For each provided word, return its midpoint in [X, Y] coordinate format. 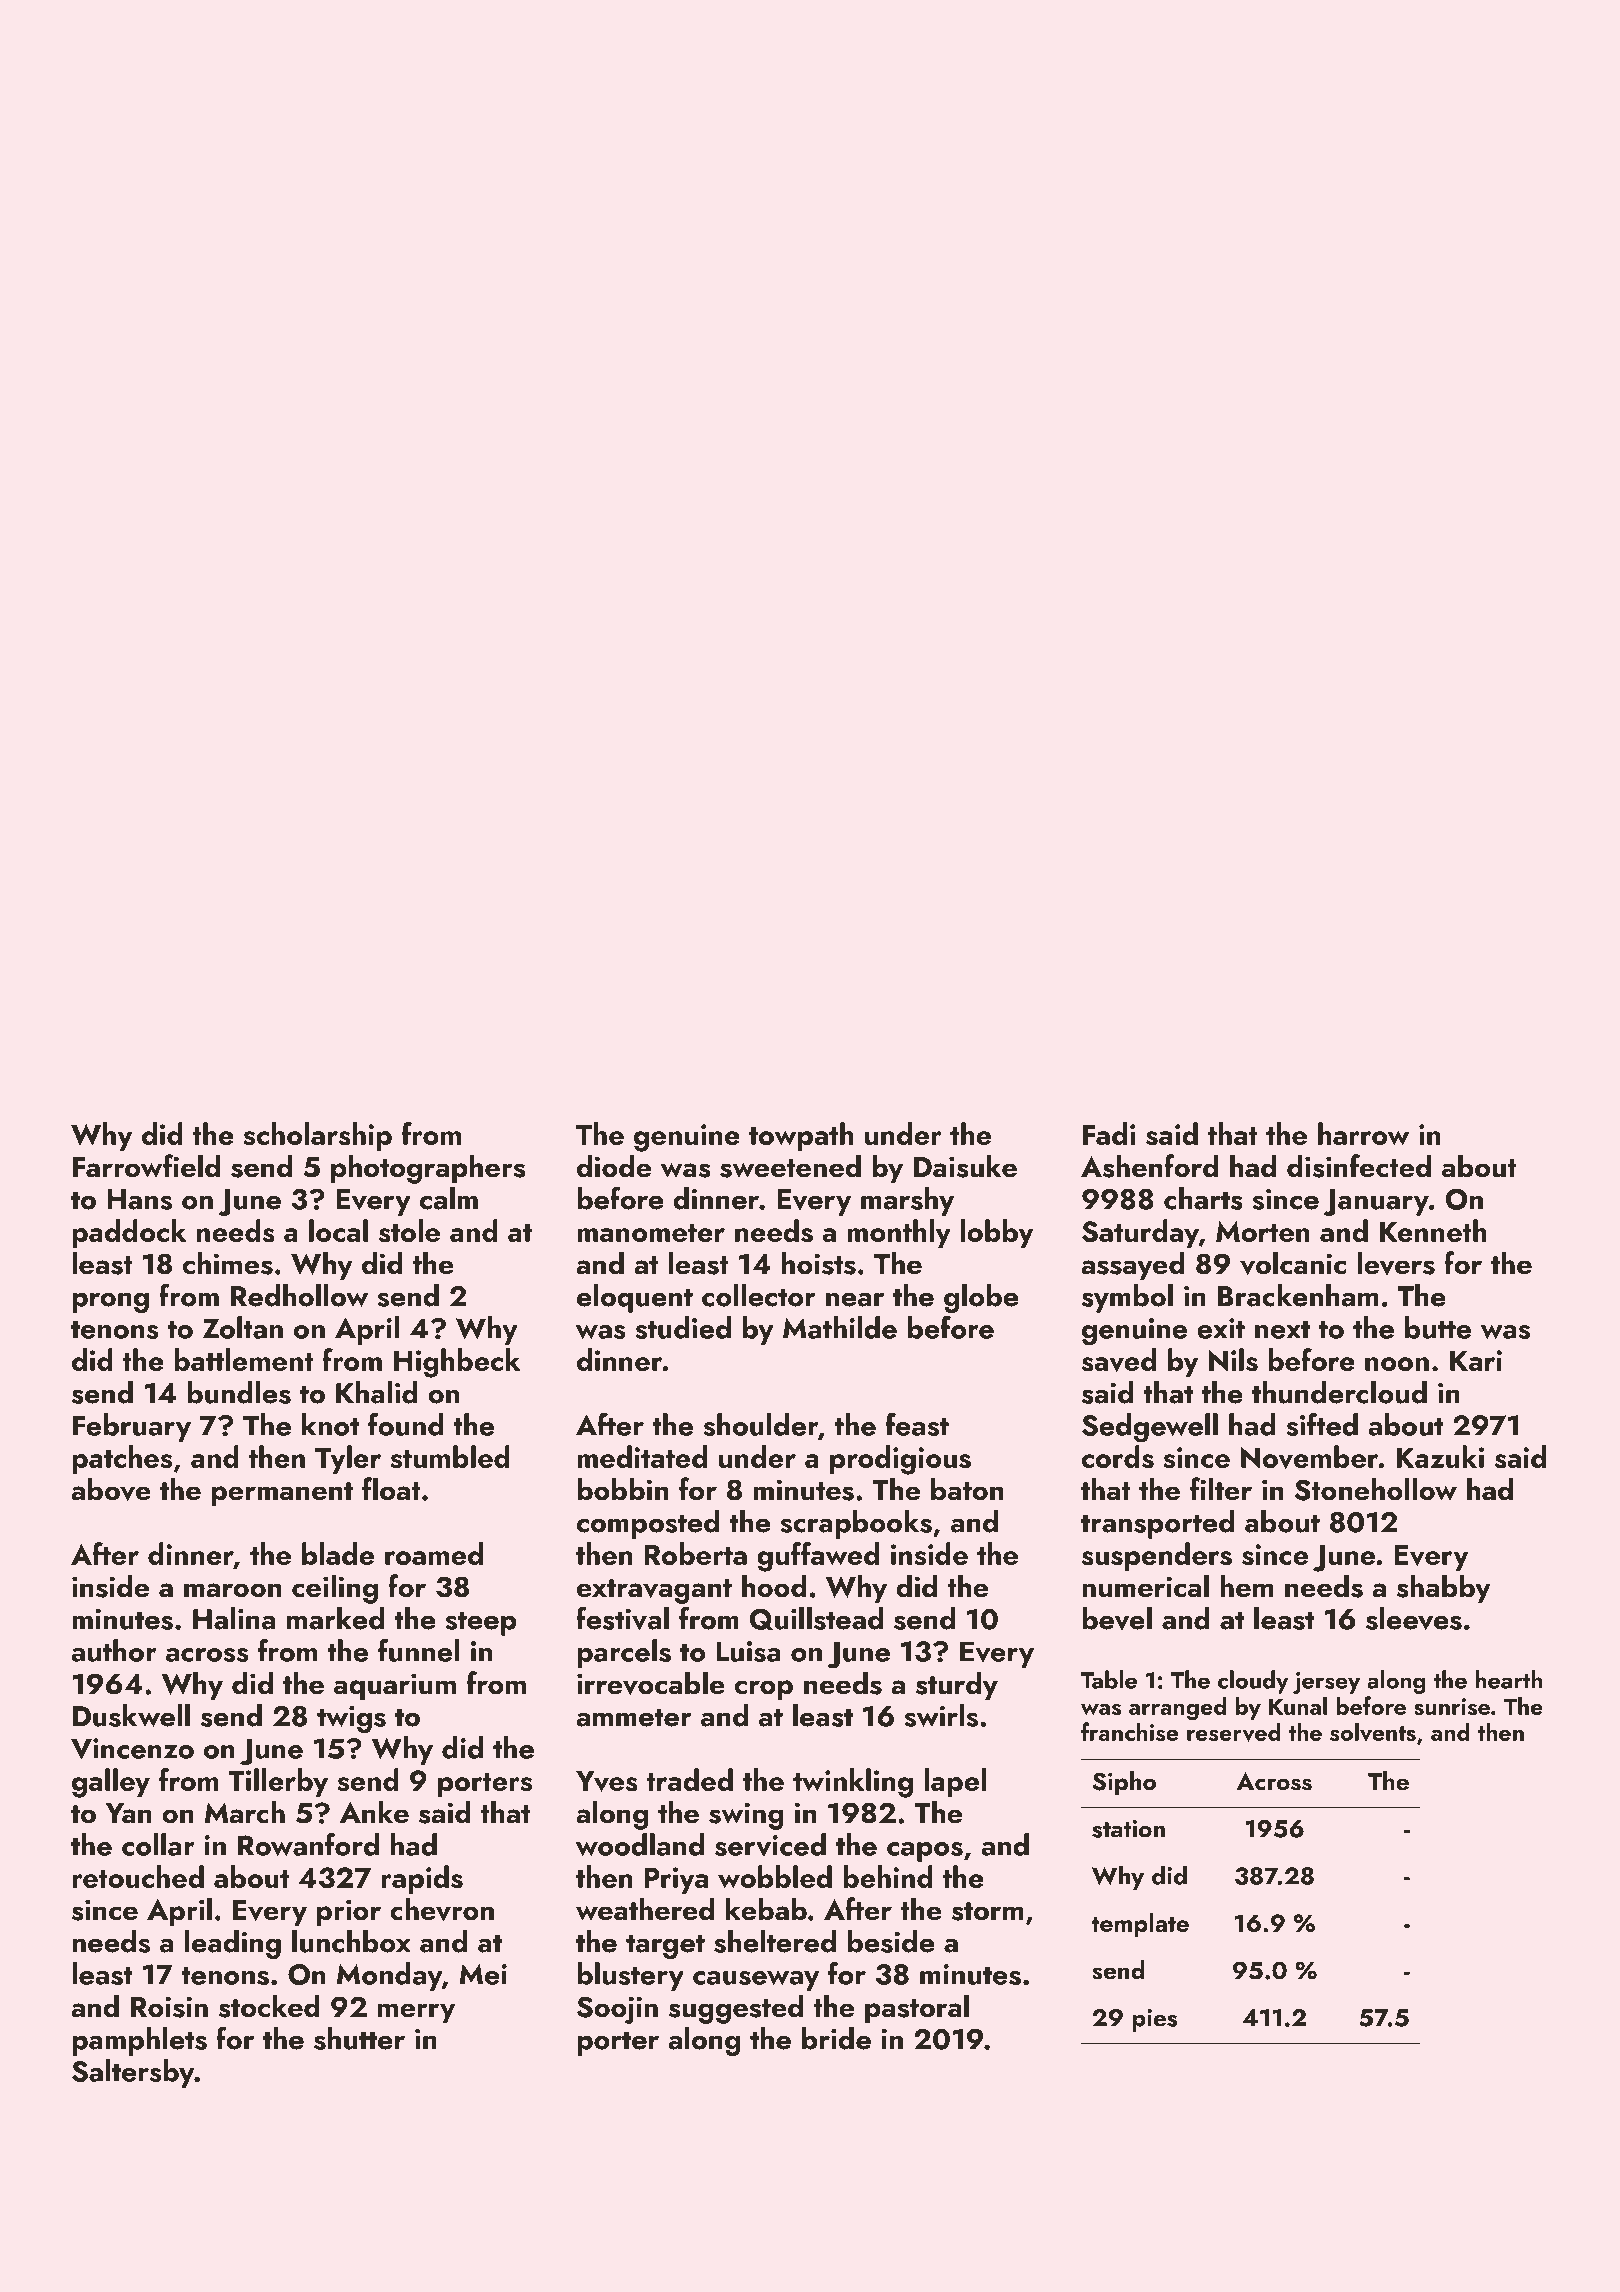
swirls [941, 1715]
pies [1154, 2020]
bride [836, 2038]
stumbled [449, 1457]
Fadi [1109, 1133]
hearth [1509, 1679]
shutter [359, 2038]
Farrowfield [146, 1166]
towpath [801, 1136]
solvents [1373, 1732]
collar [158, 1844]
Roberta [695, 1553]
